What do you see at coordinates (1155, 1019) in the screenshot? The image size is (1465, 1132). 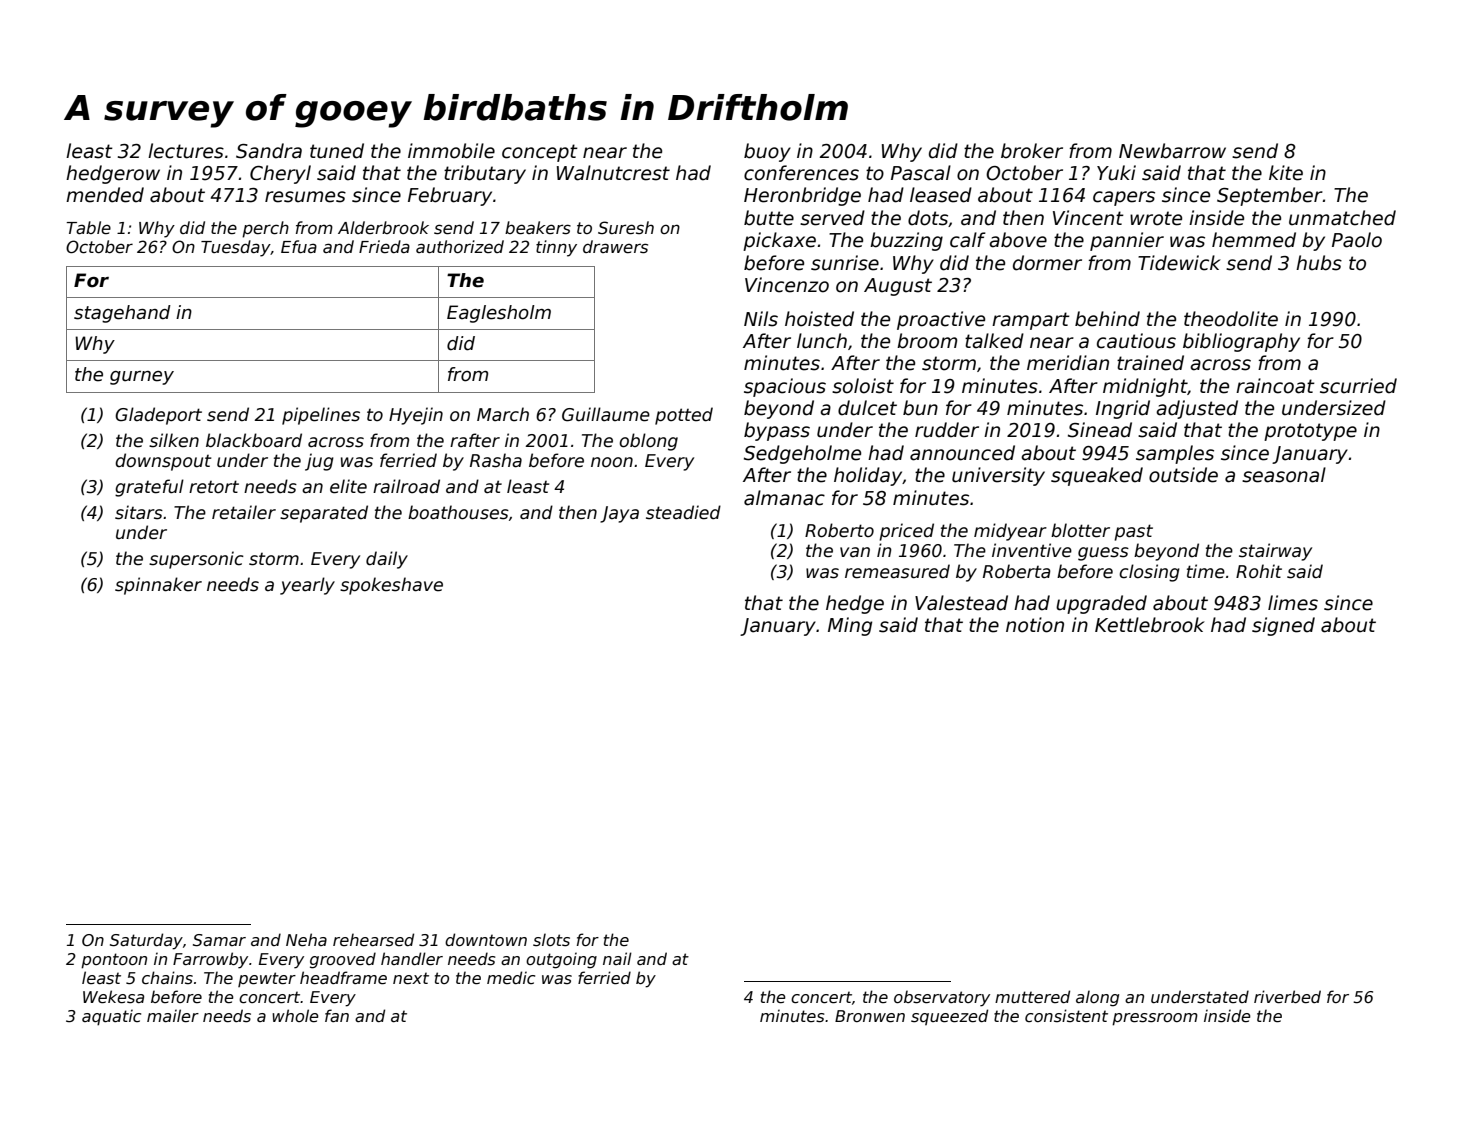 I see `pressroom` at bounding box center [1155, 1019].
